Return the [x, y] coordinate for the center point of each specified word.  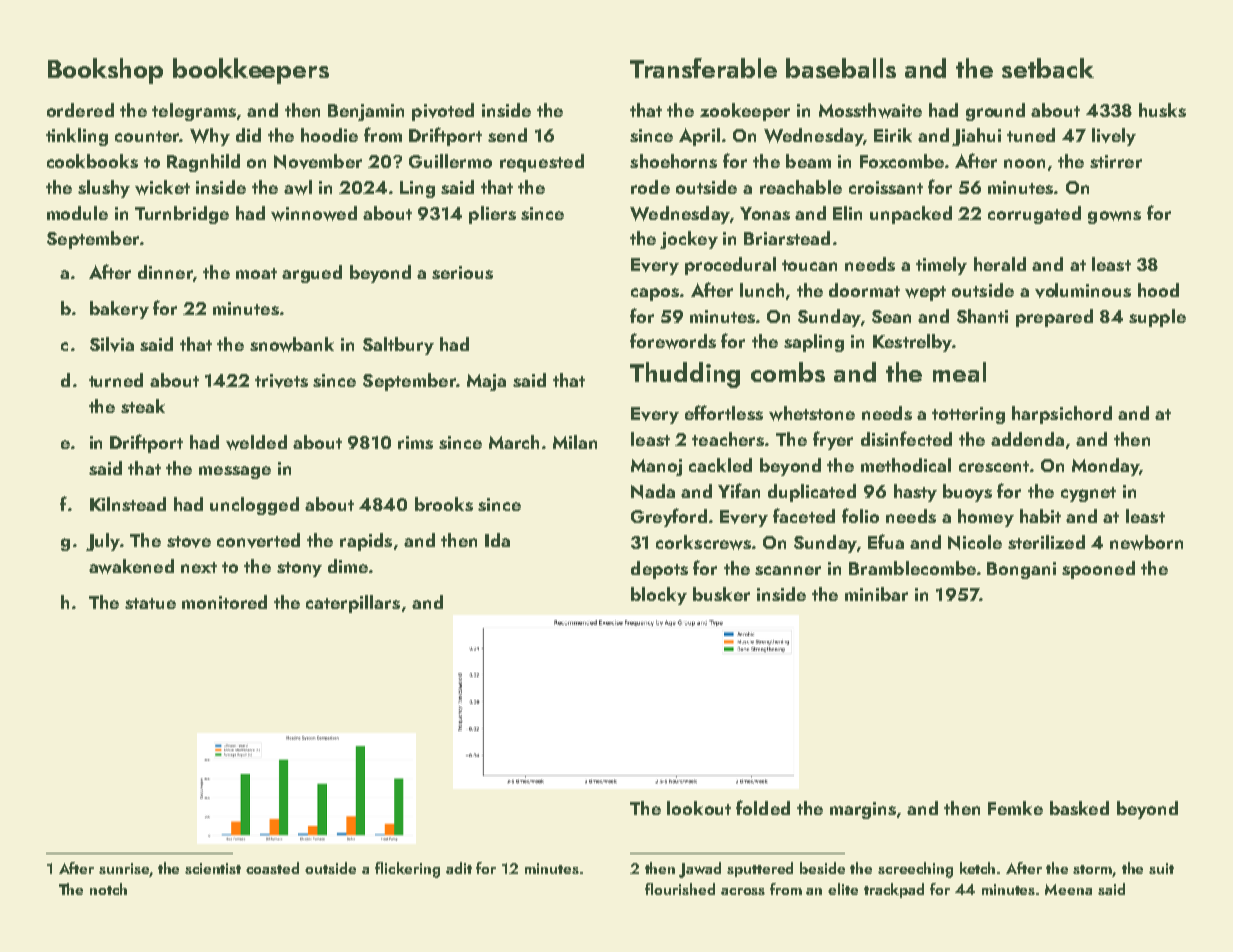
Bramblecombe [912, 568]
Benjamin [366, 112]
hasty [915, 493]
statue [150, 603]
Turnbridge [182, 215]
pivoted [443, 112]
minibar [876, 594]
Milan [575, 442]
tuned [1031, 135]
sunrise [124, 870]
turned [116, 380]
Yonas [765, 213]
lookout [699, 808]
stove [189, 542]
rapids [366, 542]
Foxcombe [902, 161]
